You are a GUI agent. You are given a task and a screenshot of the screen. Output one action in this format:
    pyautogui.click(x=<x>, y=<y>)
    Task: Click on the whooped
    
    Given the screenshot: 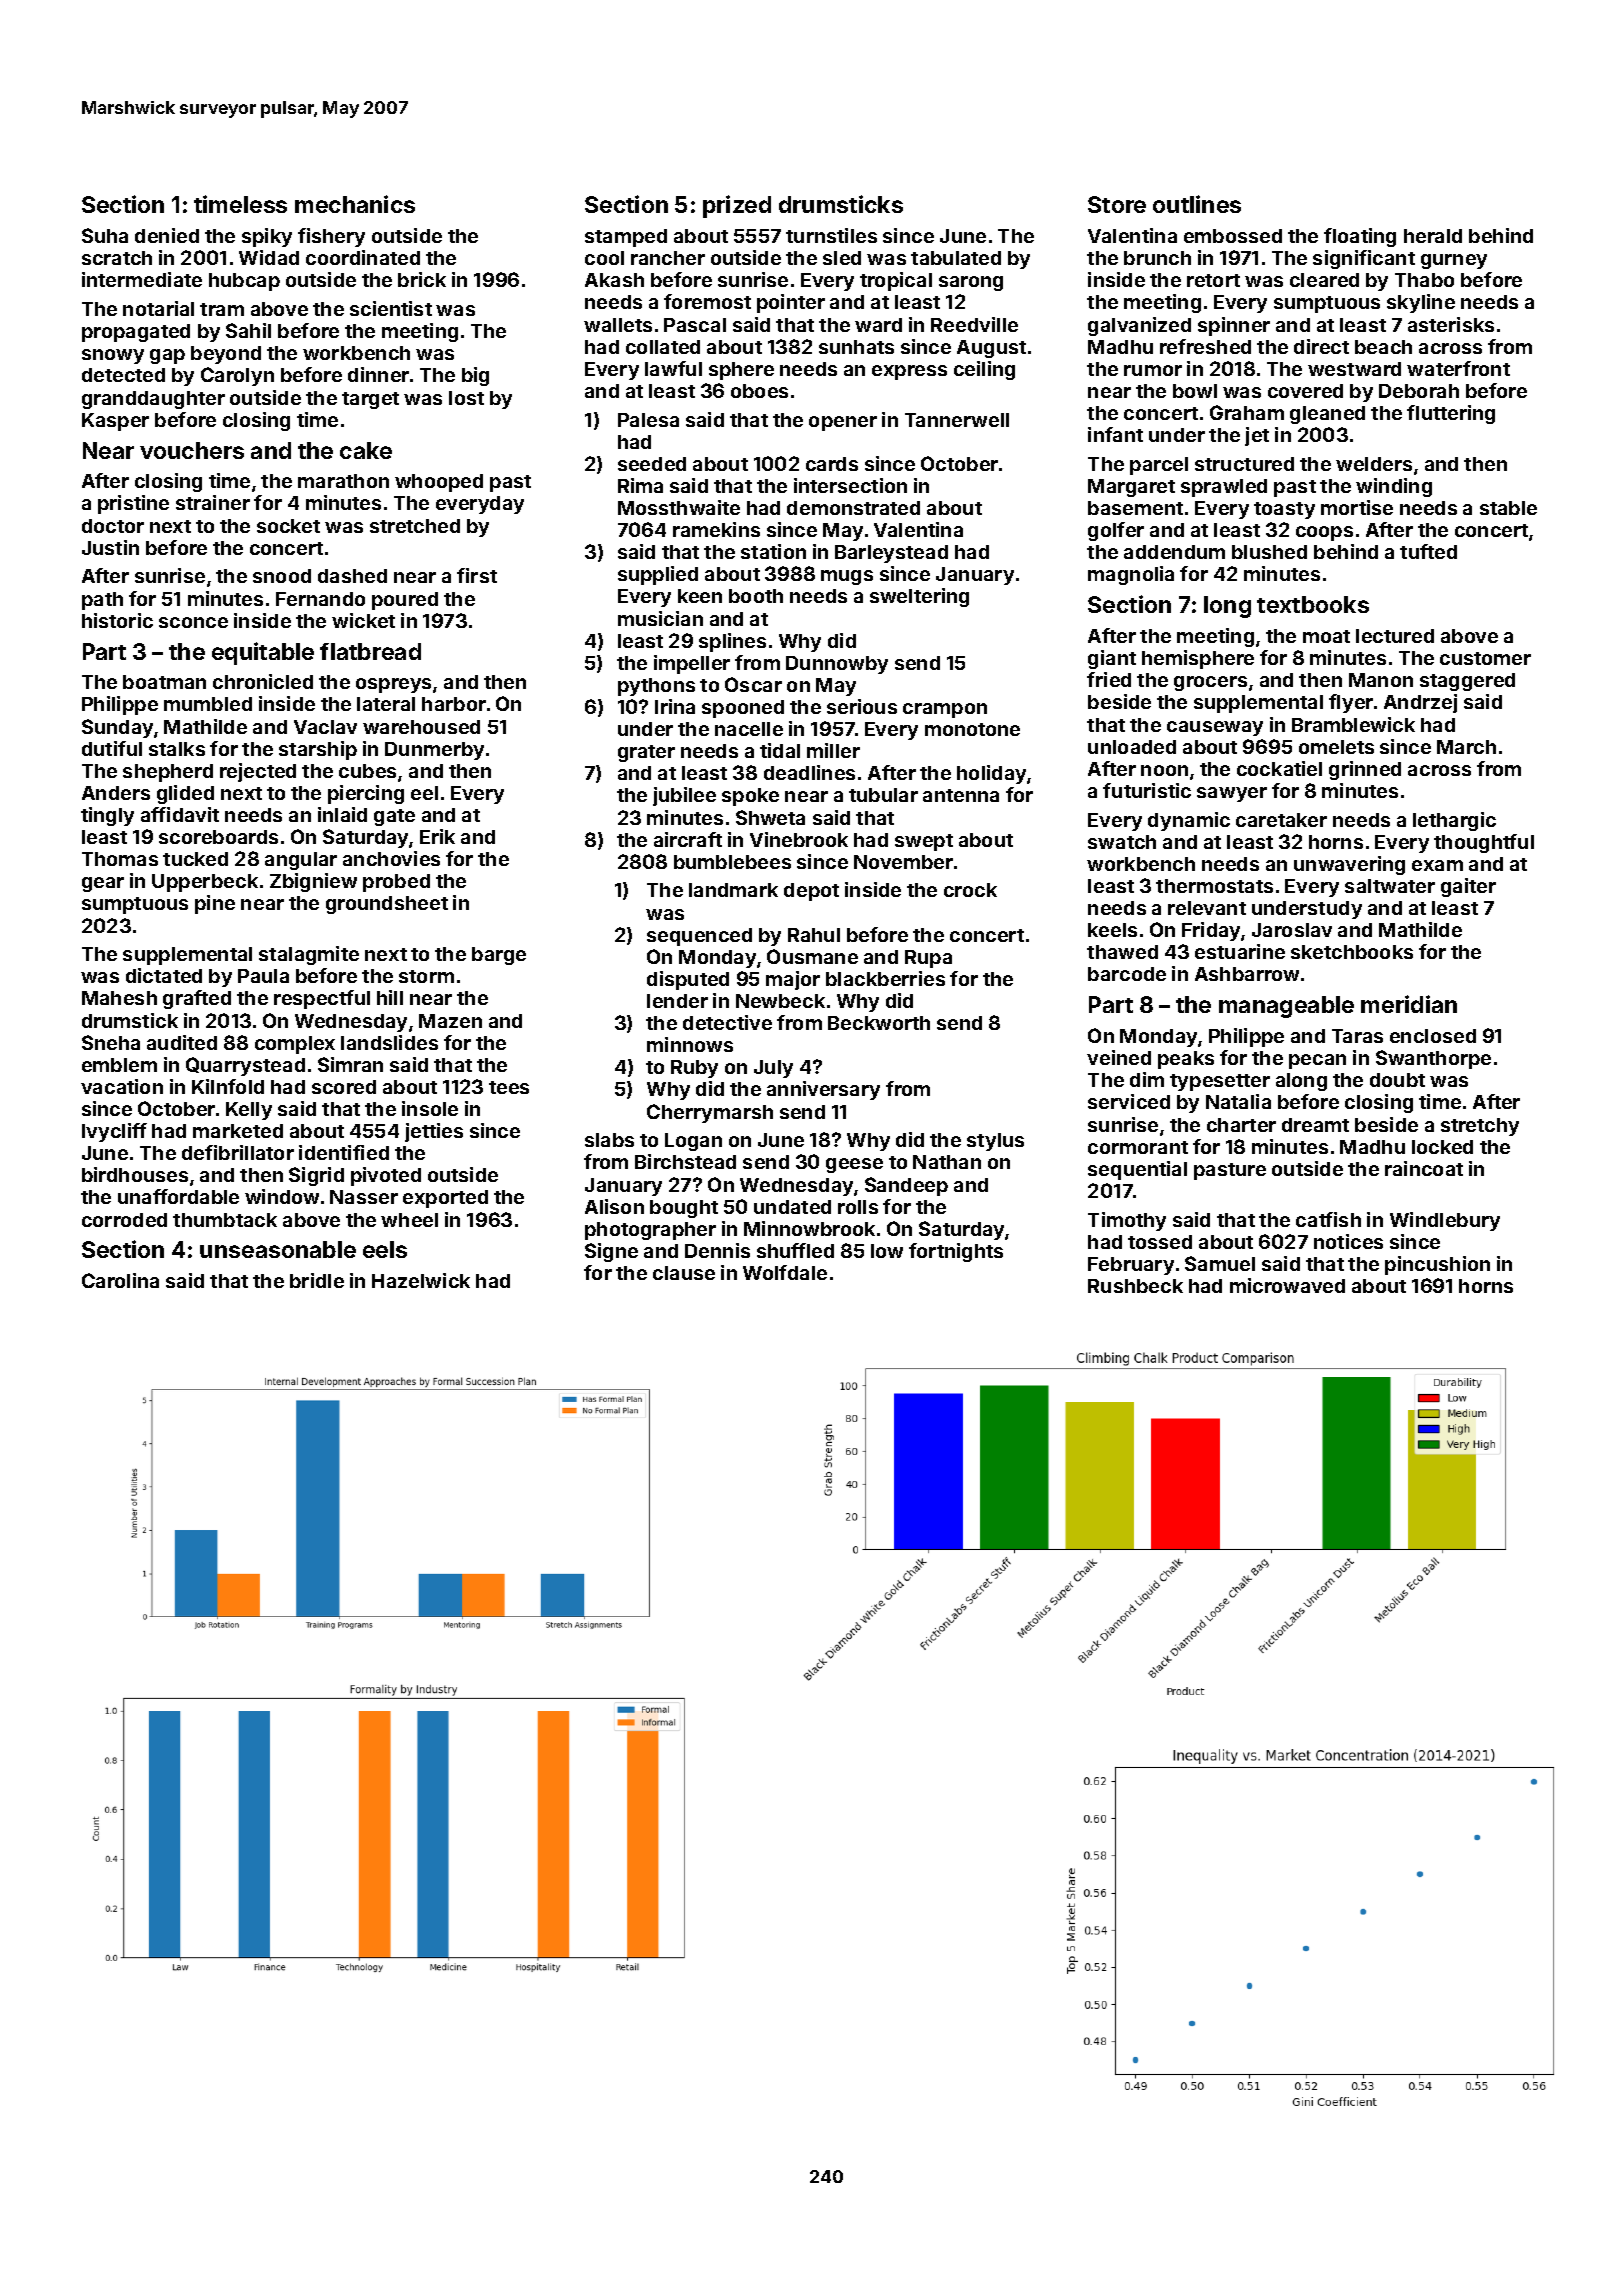 What is the action you would take?
    pyautogui.click(x=439, y=483)
